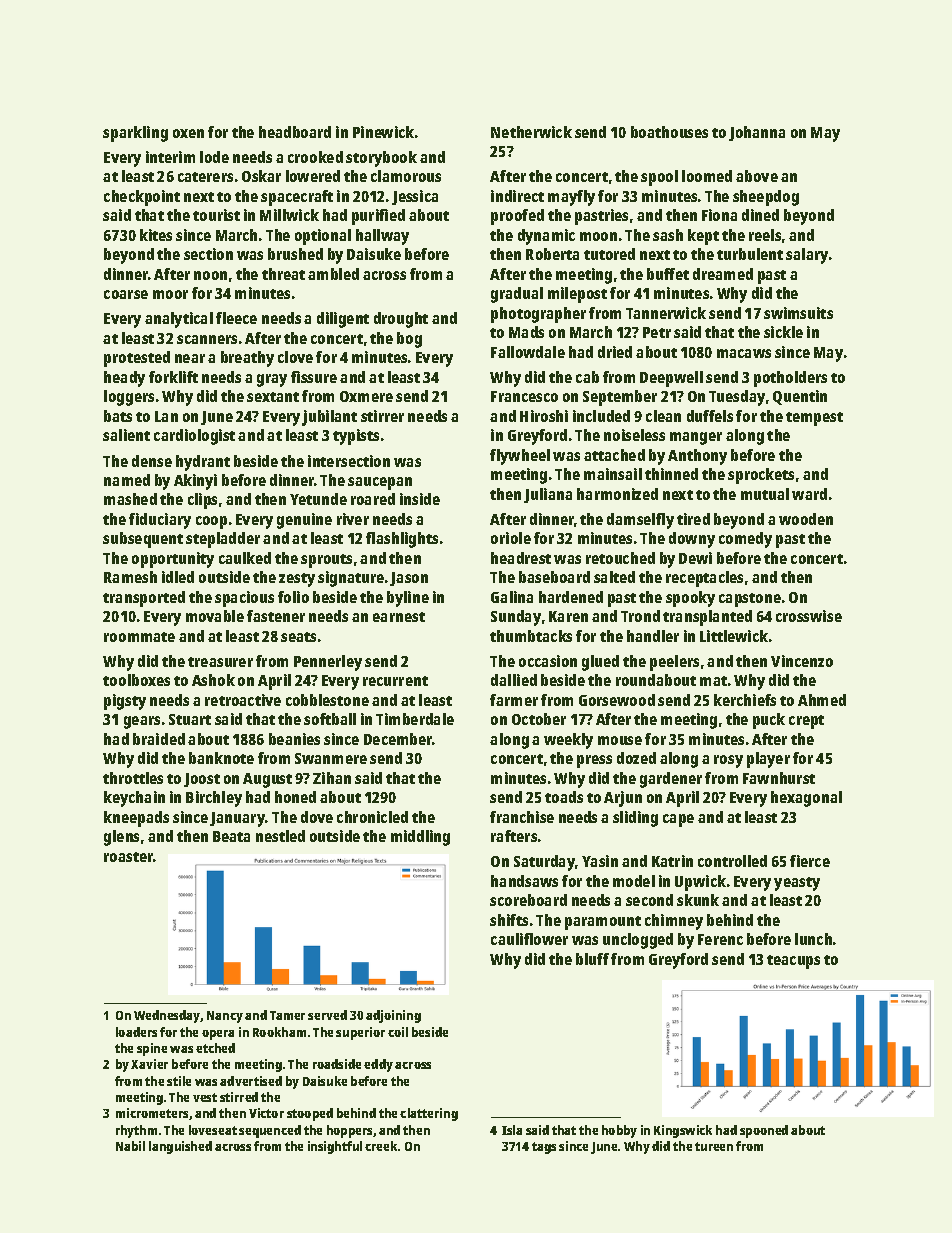  What do you see at coordinates (149, 1064) in the document?
I see `Xavier` at bounding box center [149, 1064].
